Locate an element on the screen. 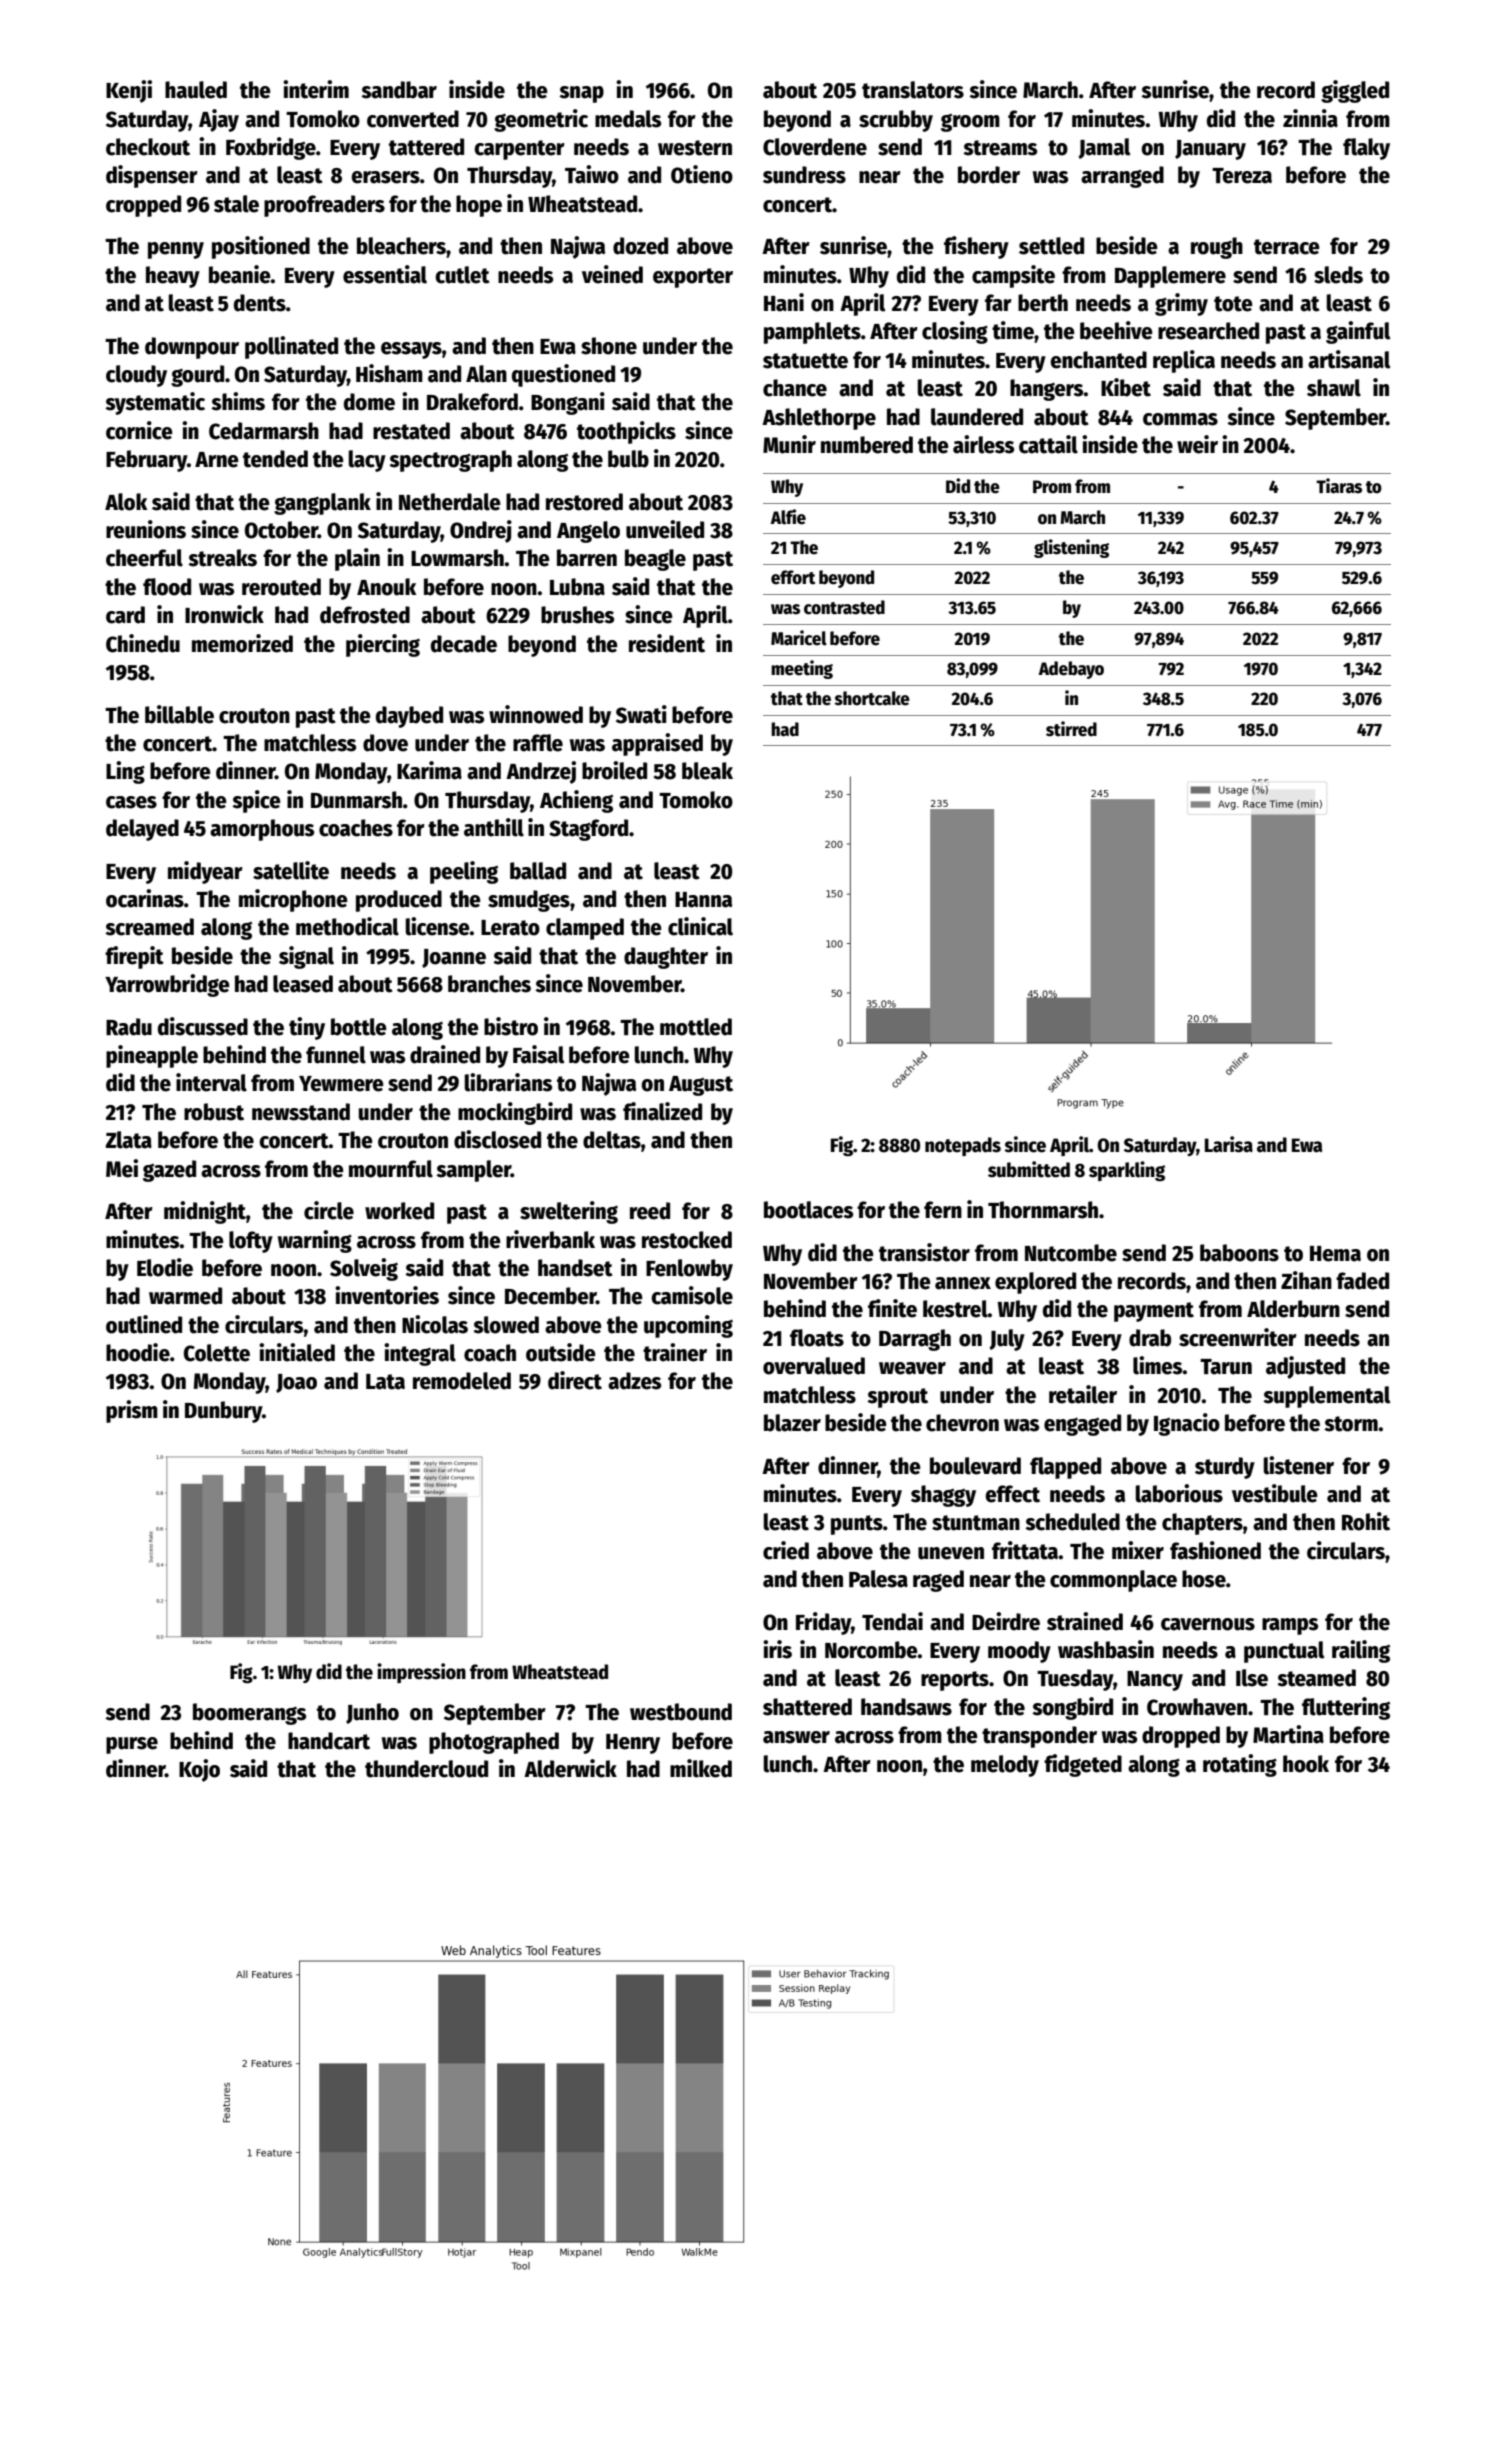  Kojo is located at coordinates (199, 1770).
